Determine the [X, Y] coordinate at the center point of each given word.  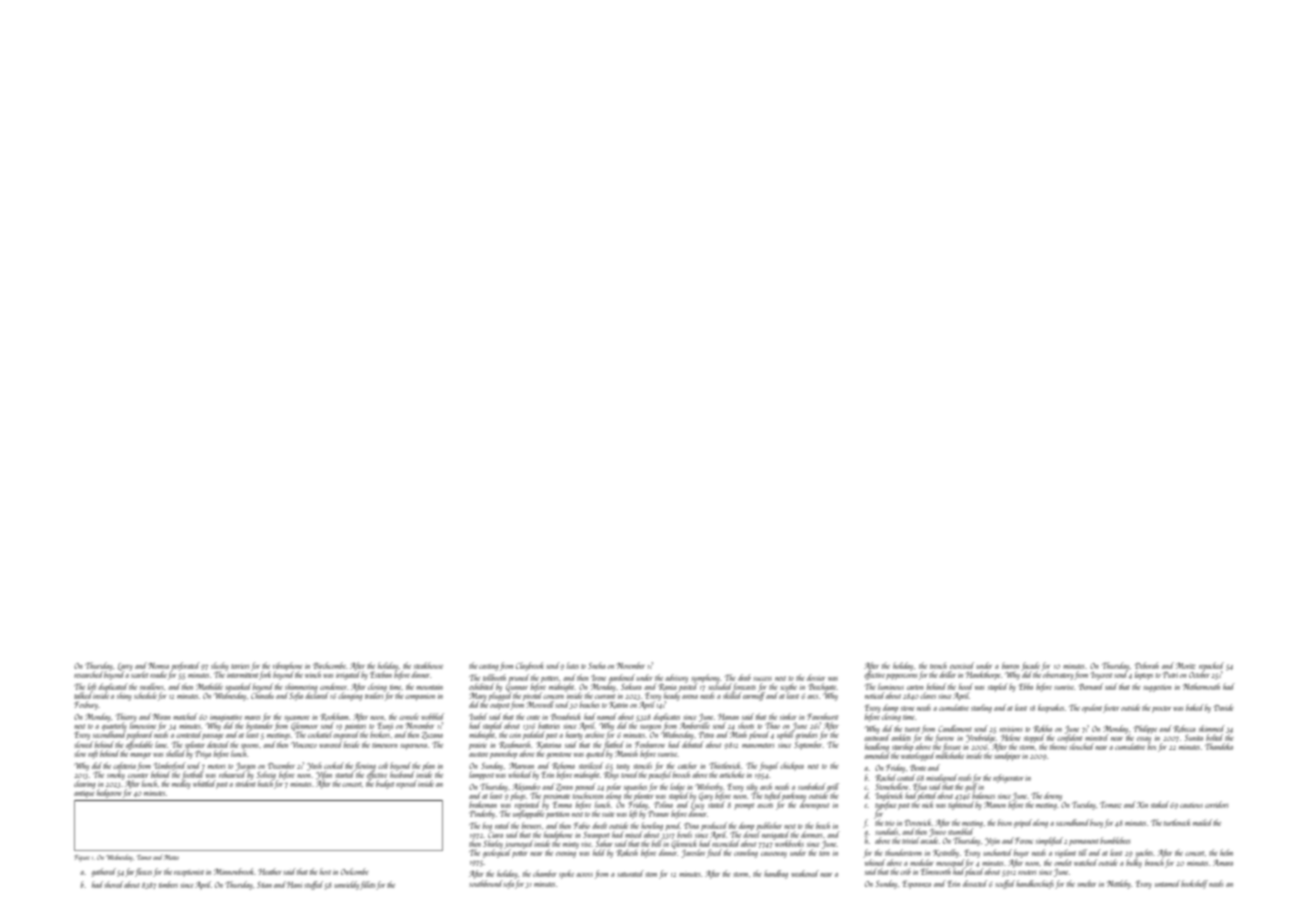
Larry [125, 667]
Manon [995, 805]
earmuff [754, 696]
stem [651, 874]
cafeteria [124, 766]
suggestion [1157, 688]
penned [585, 787]
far [129, 872]
